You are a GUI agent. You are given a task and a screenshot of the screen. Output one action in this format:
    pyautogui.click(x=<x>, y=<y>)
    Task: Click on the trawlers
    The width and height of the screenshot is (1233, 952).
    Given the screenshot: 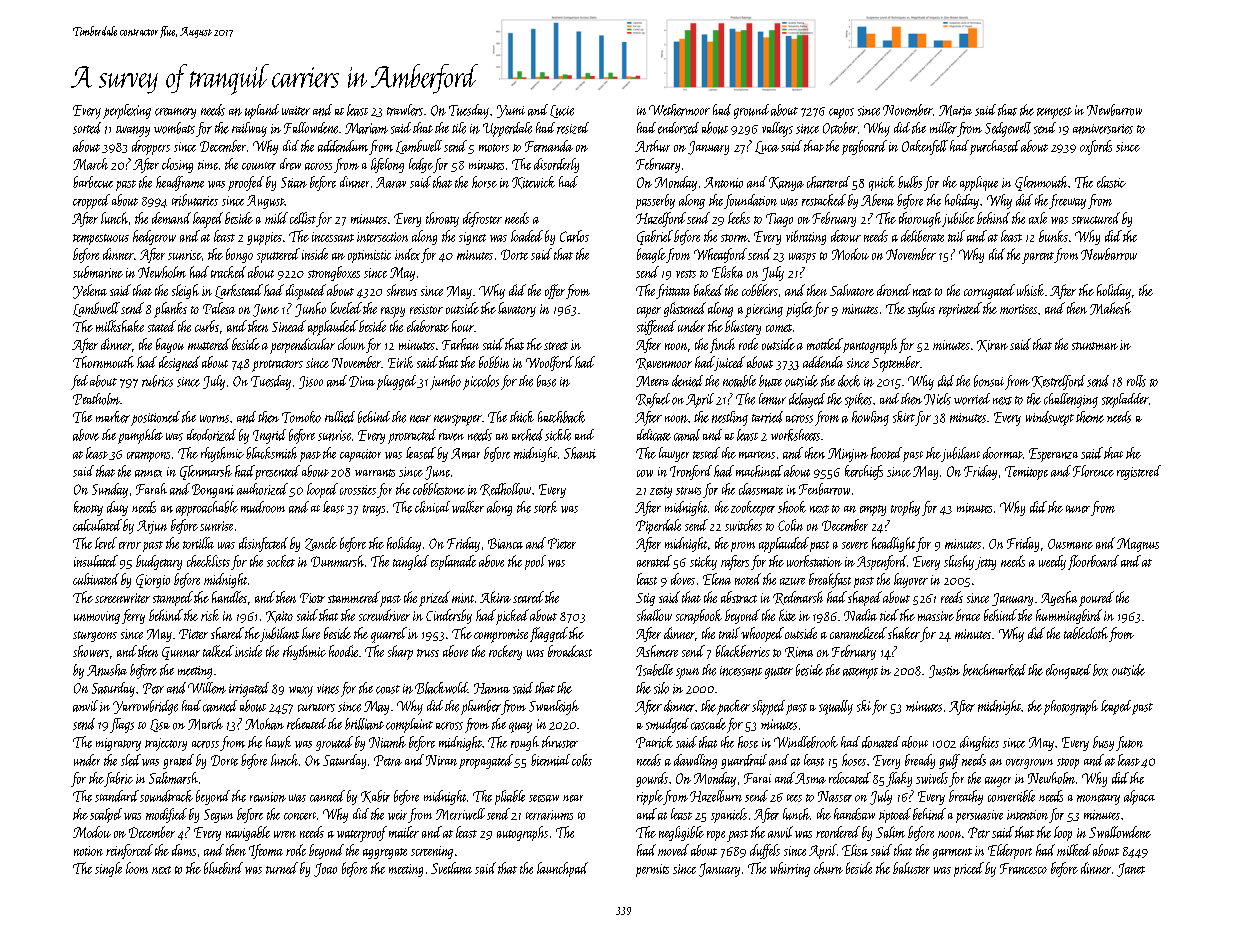 What is the action you would take?
    pyautogui.click(x=405, y=110)
